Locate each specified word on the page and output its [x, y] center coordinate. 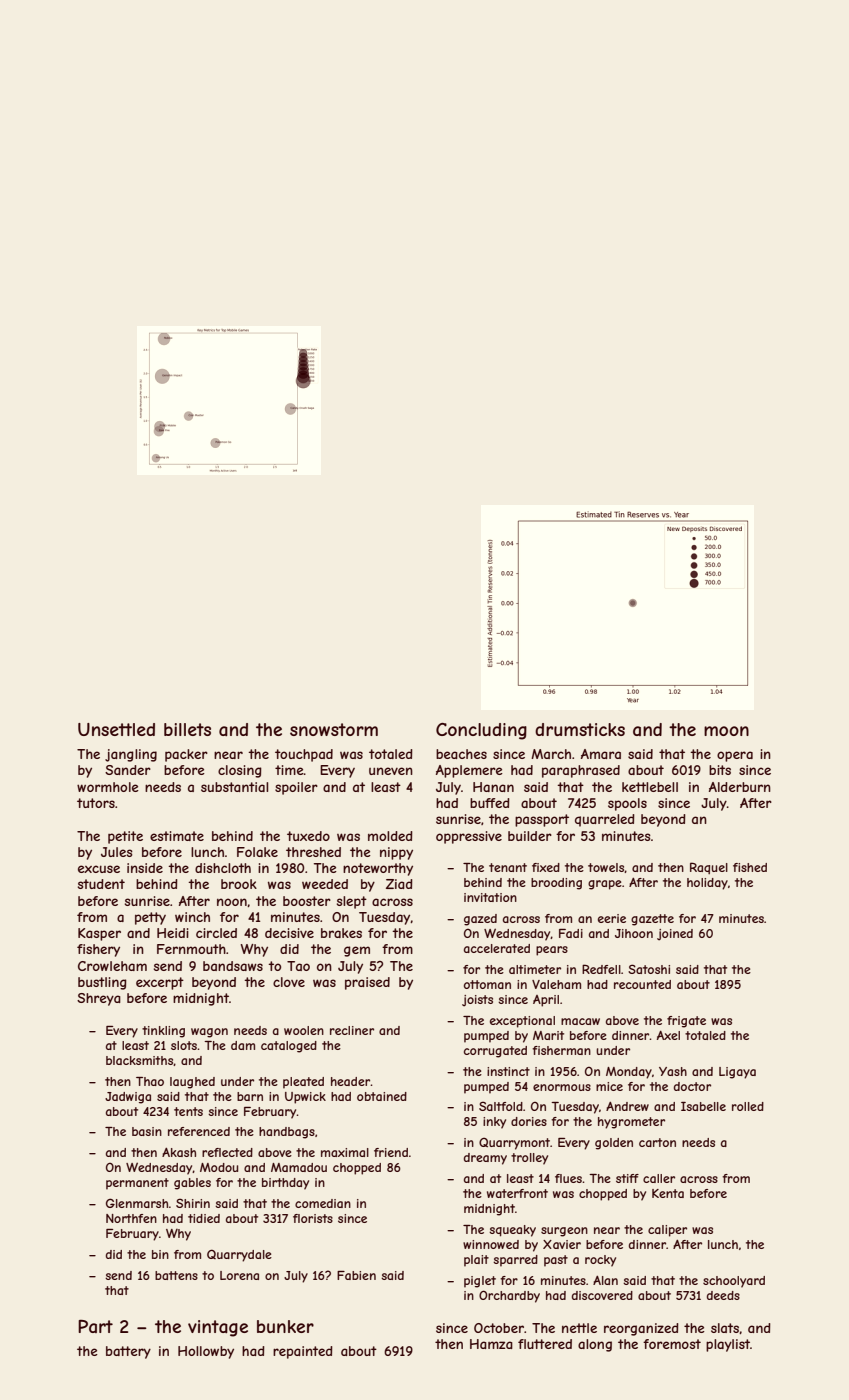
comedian [323, 1203]
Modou [219, 1167]
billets [187, 729]
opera [735, 756]
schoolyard [734, 1282]
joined [675, 935]
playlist [728, 1345]
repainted [303, 1352]
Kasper [99, 934]
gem [357, 951]
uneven [391, 771]
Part [95, 1326]
